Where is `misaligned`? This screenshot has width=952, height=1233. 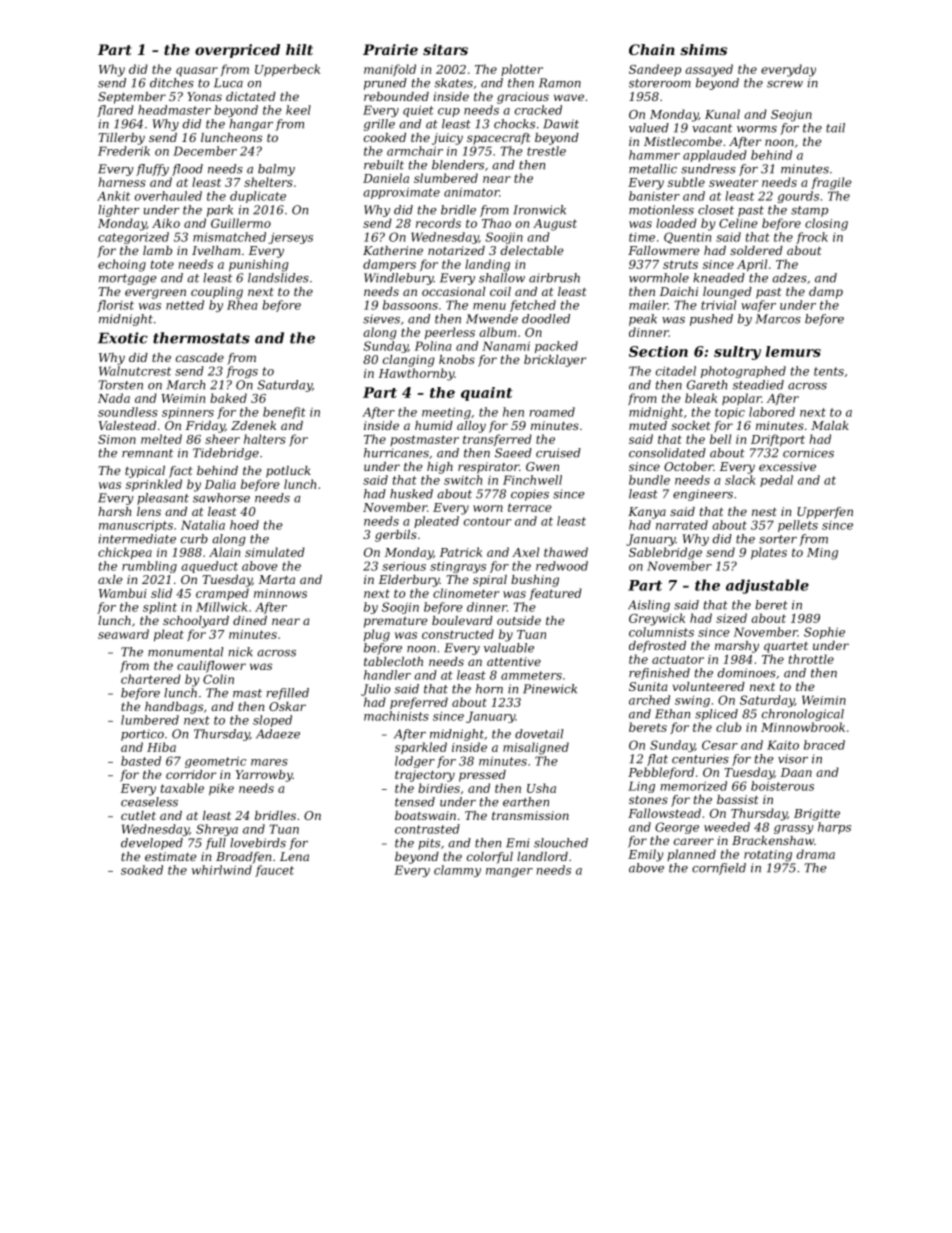
misaligned is located at coordinates (536, 748).
